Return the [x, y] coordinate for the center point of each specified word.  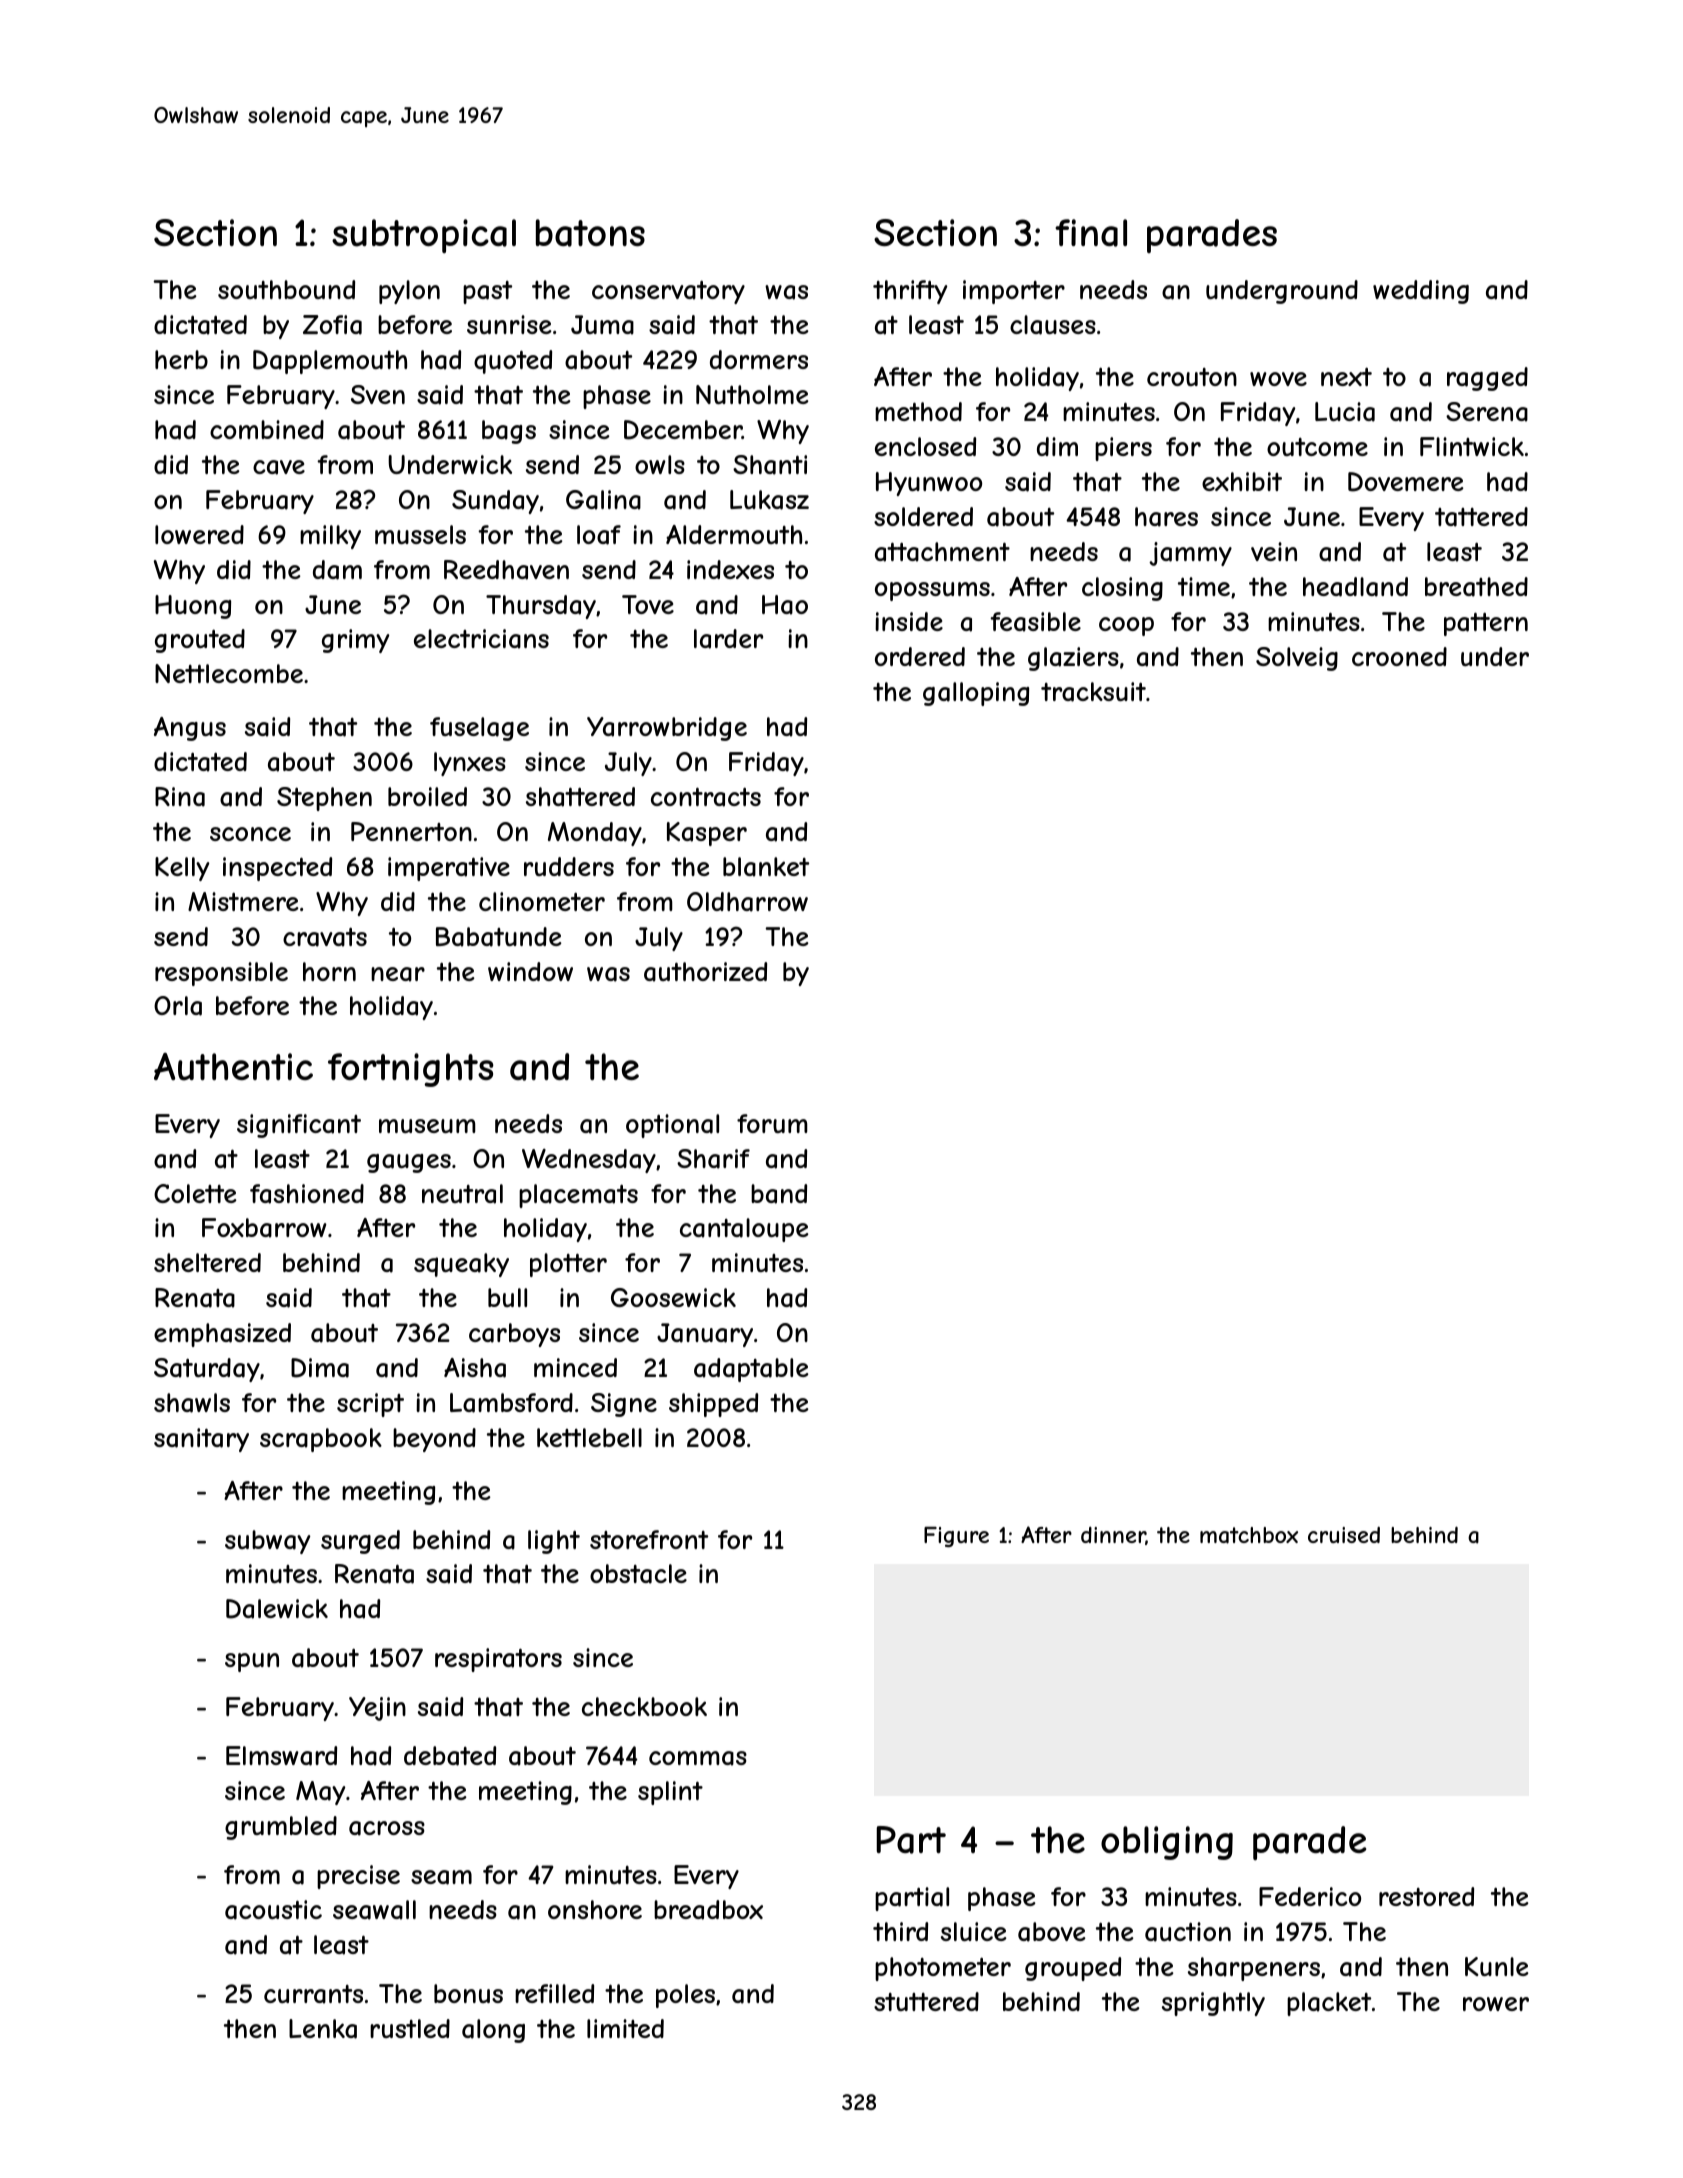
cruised [1344, 1535]
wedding [1421, 292]
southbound [286, 289]
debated [450, 1756]
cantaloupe [744, 1230]
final [1091, 233]
